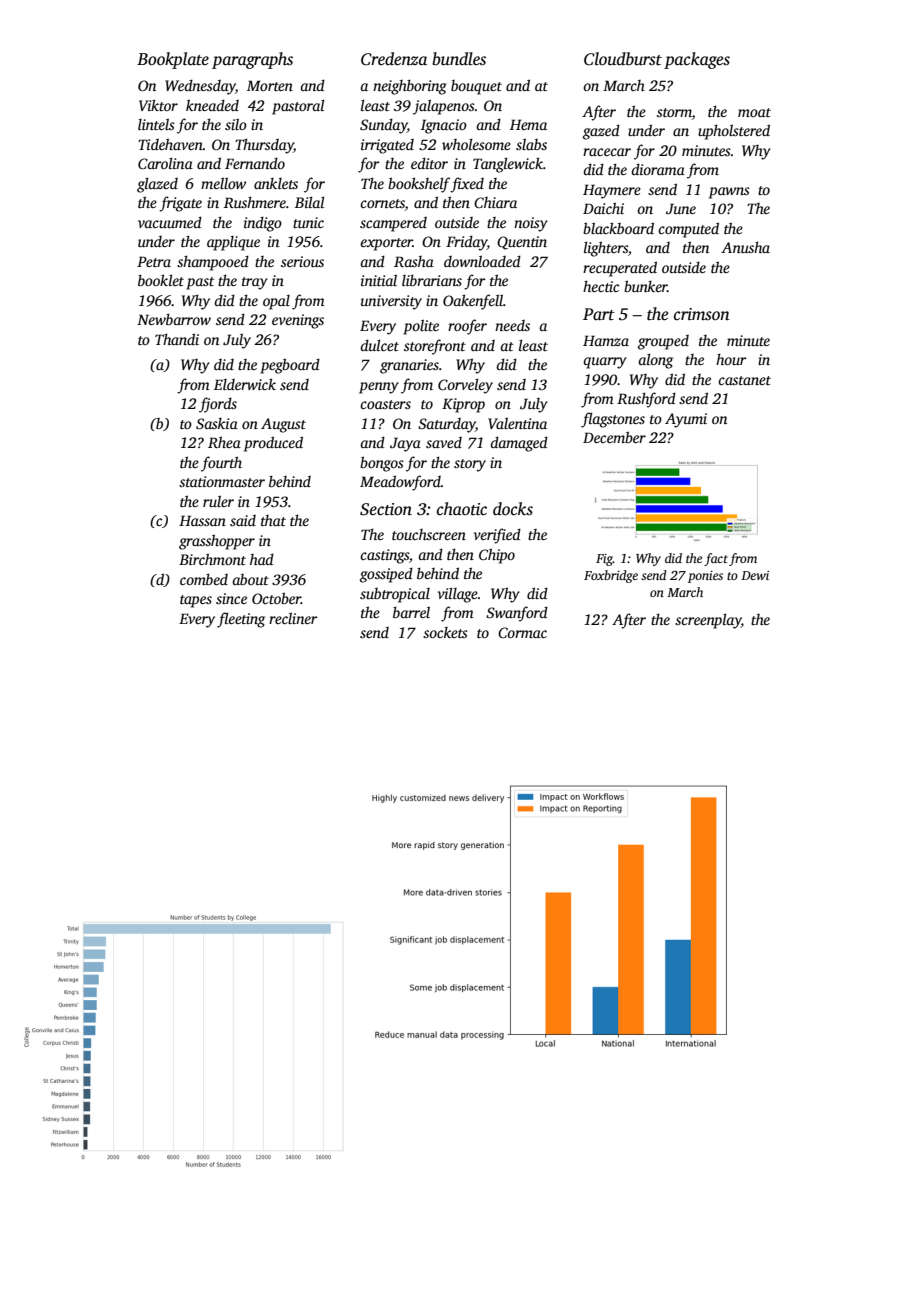 The height and width of the screenshot is (1316, 908). What do you see at coordinates (623, 59) in the screenshot?
I see `Cloudburst` at bounding box center [623, 59].
